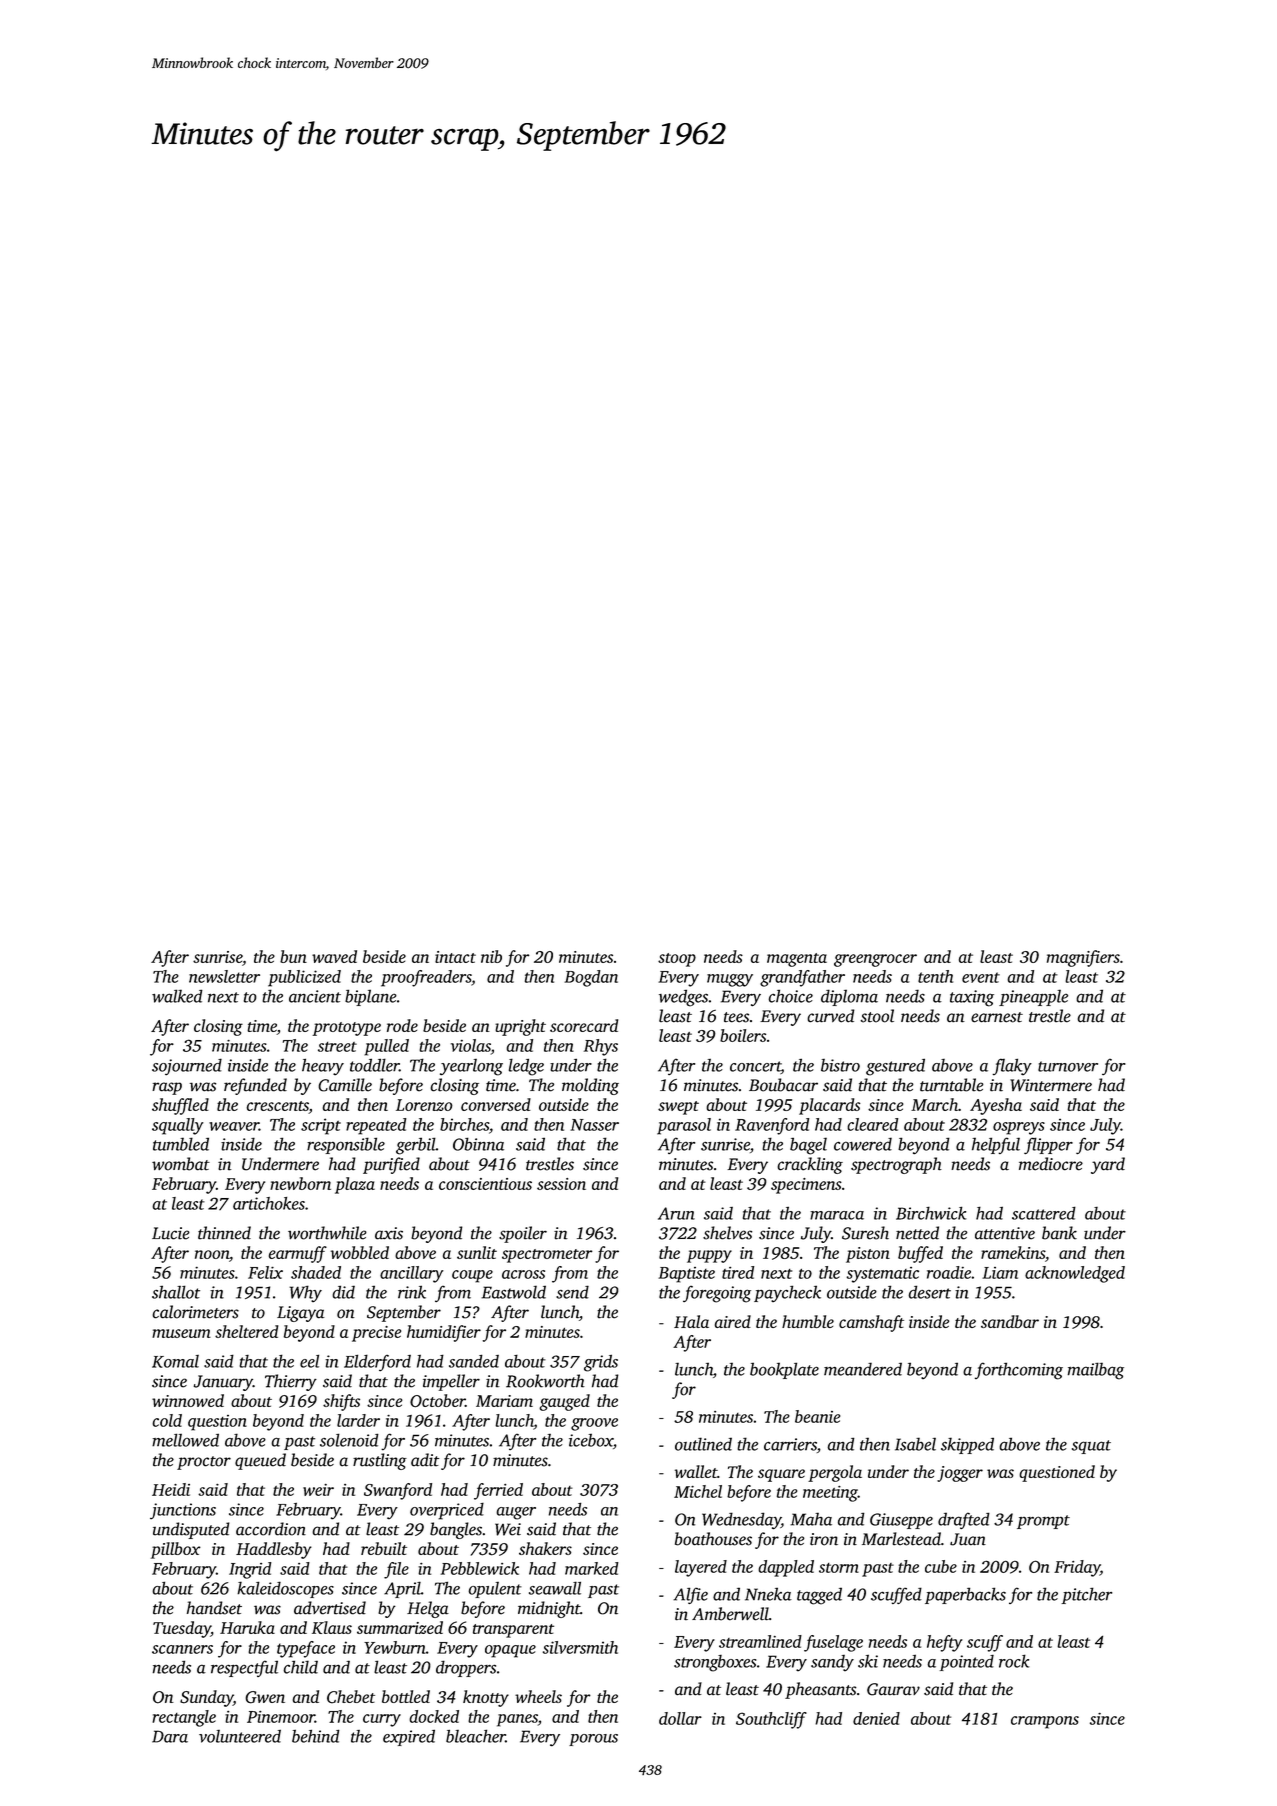  What do you see at coordinates (255, 1086) in the screenshot?
I see `refunded` at bounding box center [255, 1086].
